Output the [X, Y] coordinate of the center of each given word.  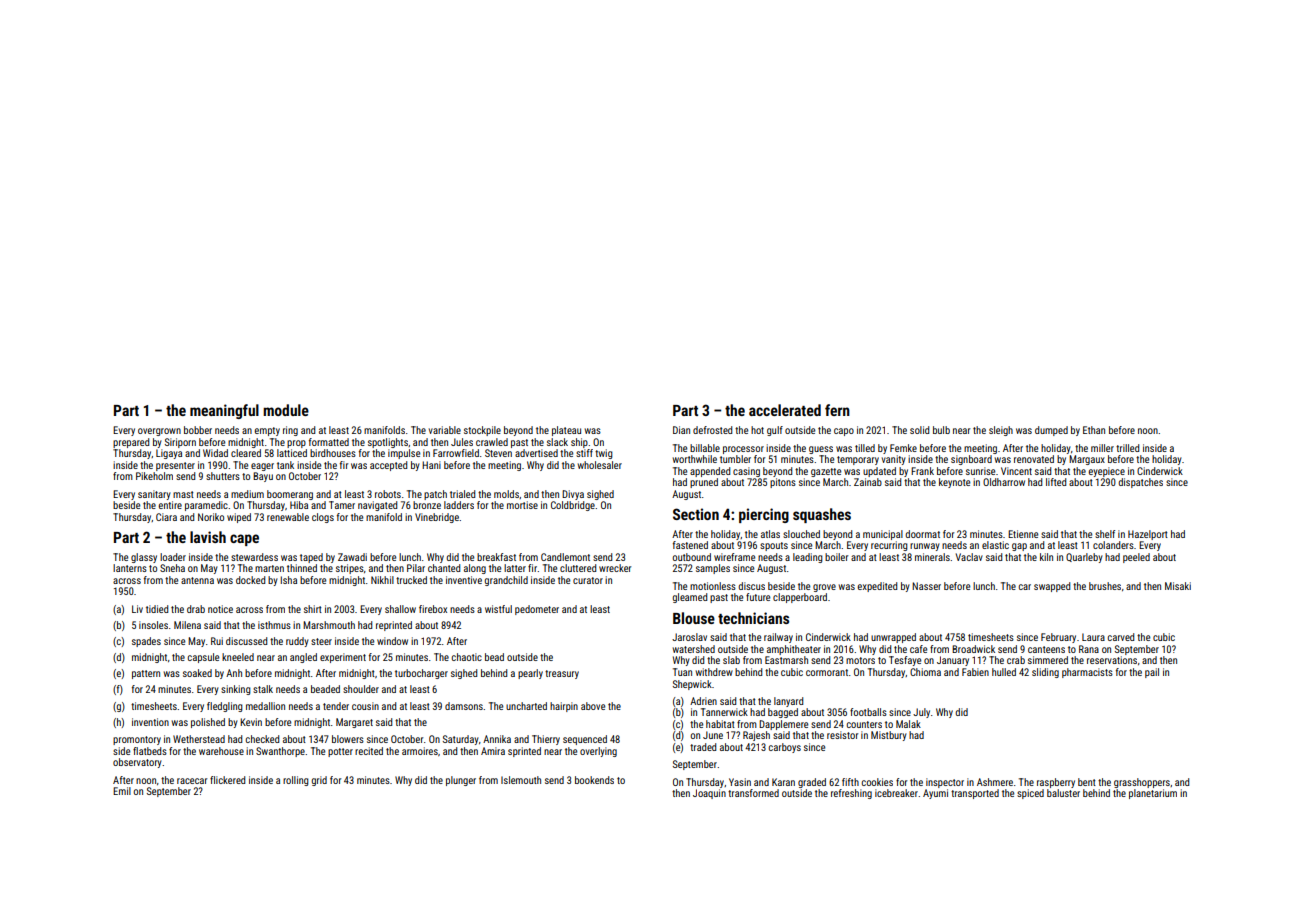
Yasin [740, 782]
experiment [343, 658]
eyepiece [1106, 472]
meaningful [224, 411]
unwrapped [893, 638]
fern [837, 410]
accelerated [785, 410]
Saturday [461, 740]
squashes [822, 515]
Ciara [166, 517]
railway [778, 638]
